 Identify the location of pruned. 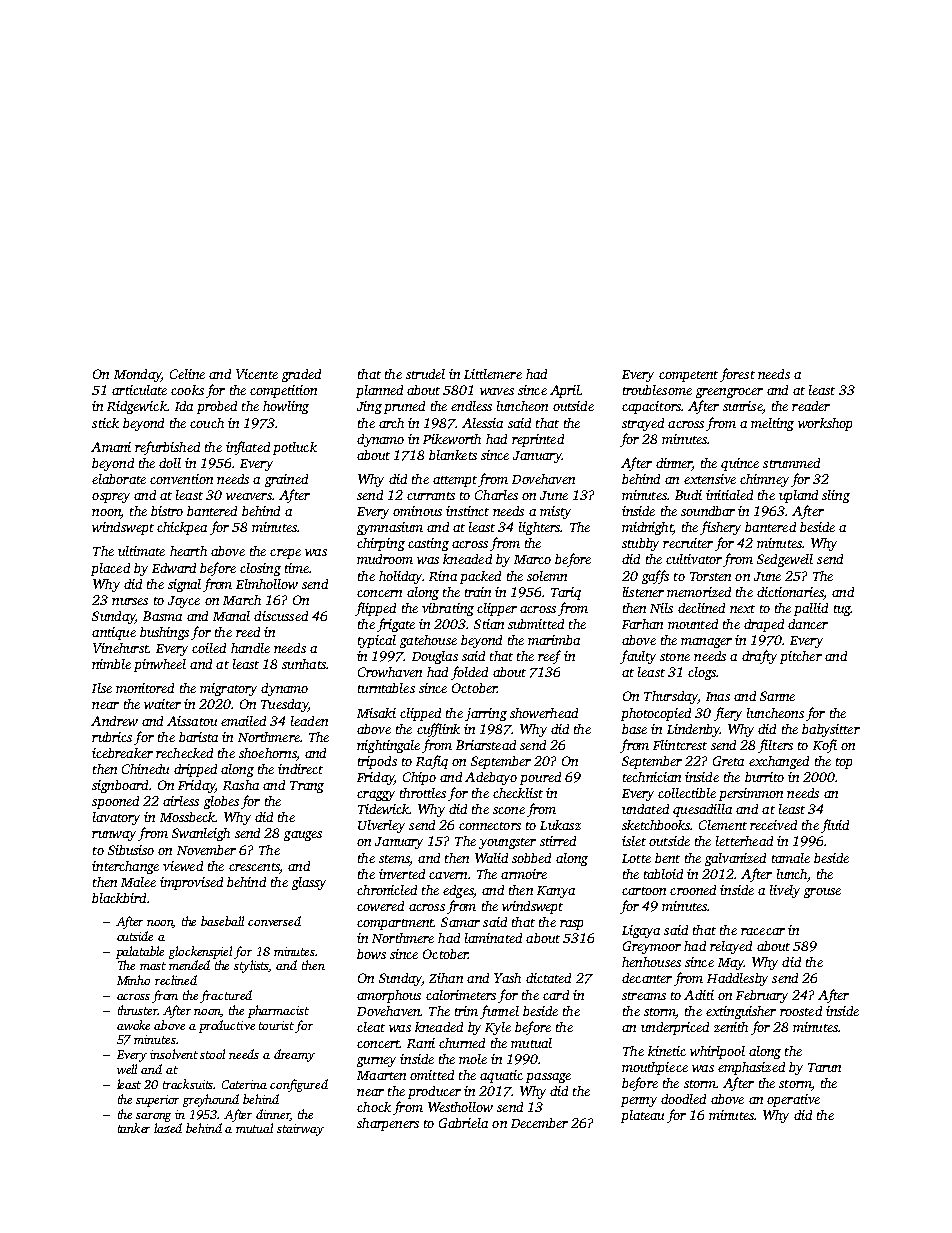
(404, 407).
